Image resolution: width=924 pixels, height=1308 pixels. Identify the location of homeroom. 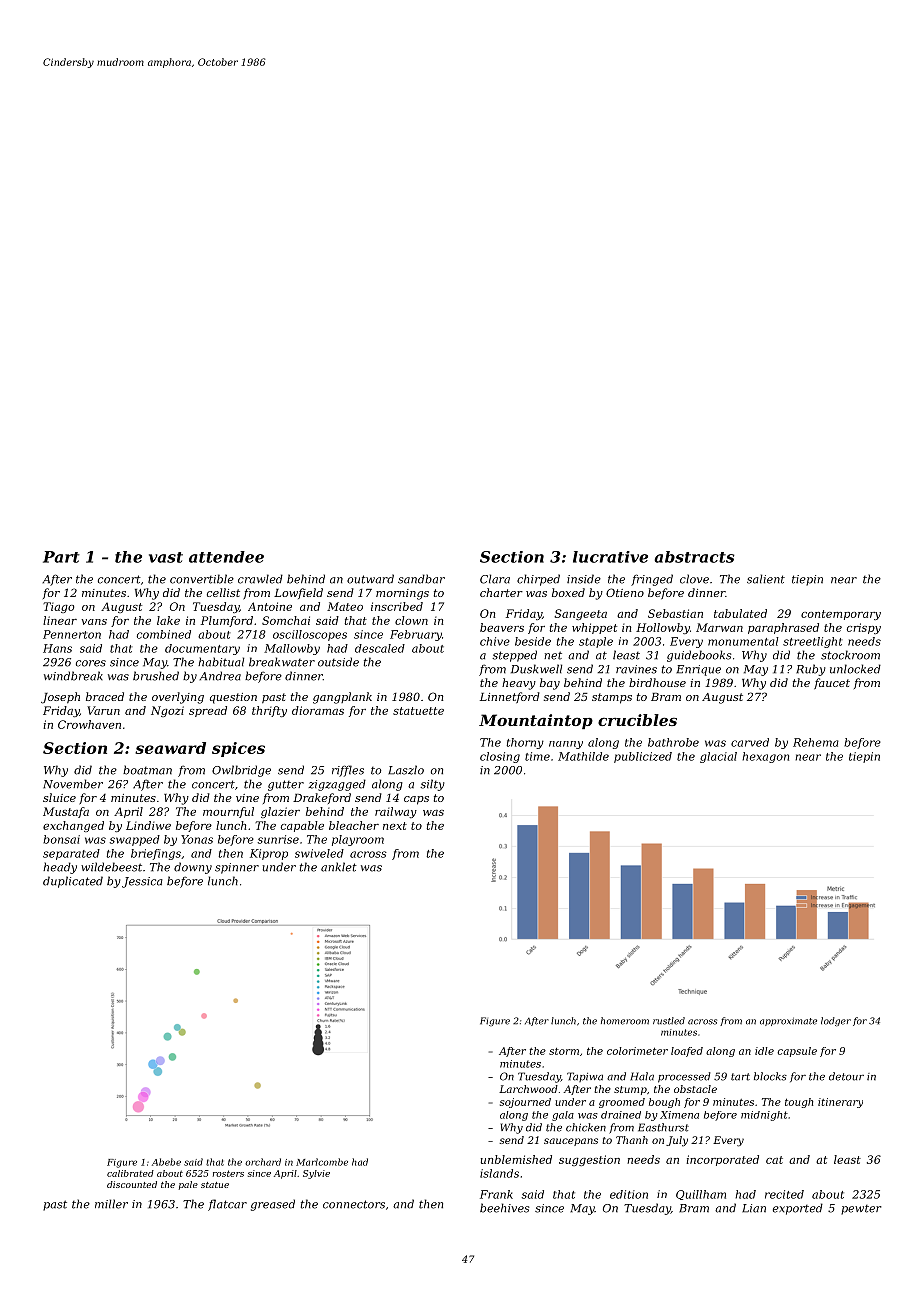
(625, 1021).
